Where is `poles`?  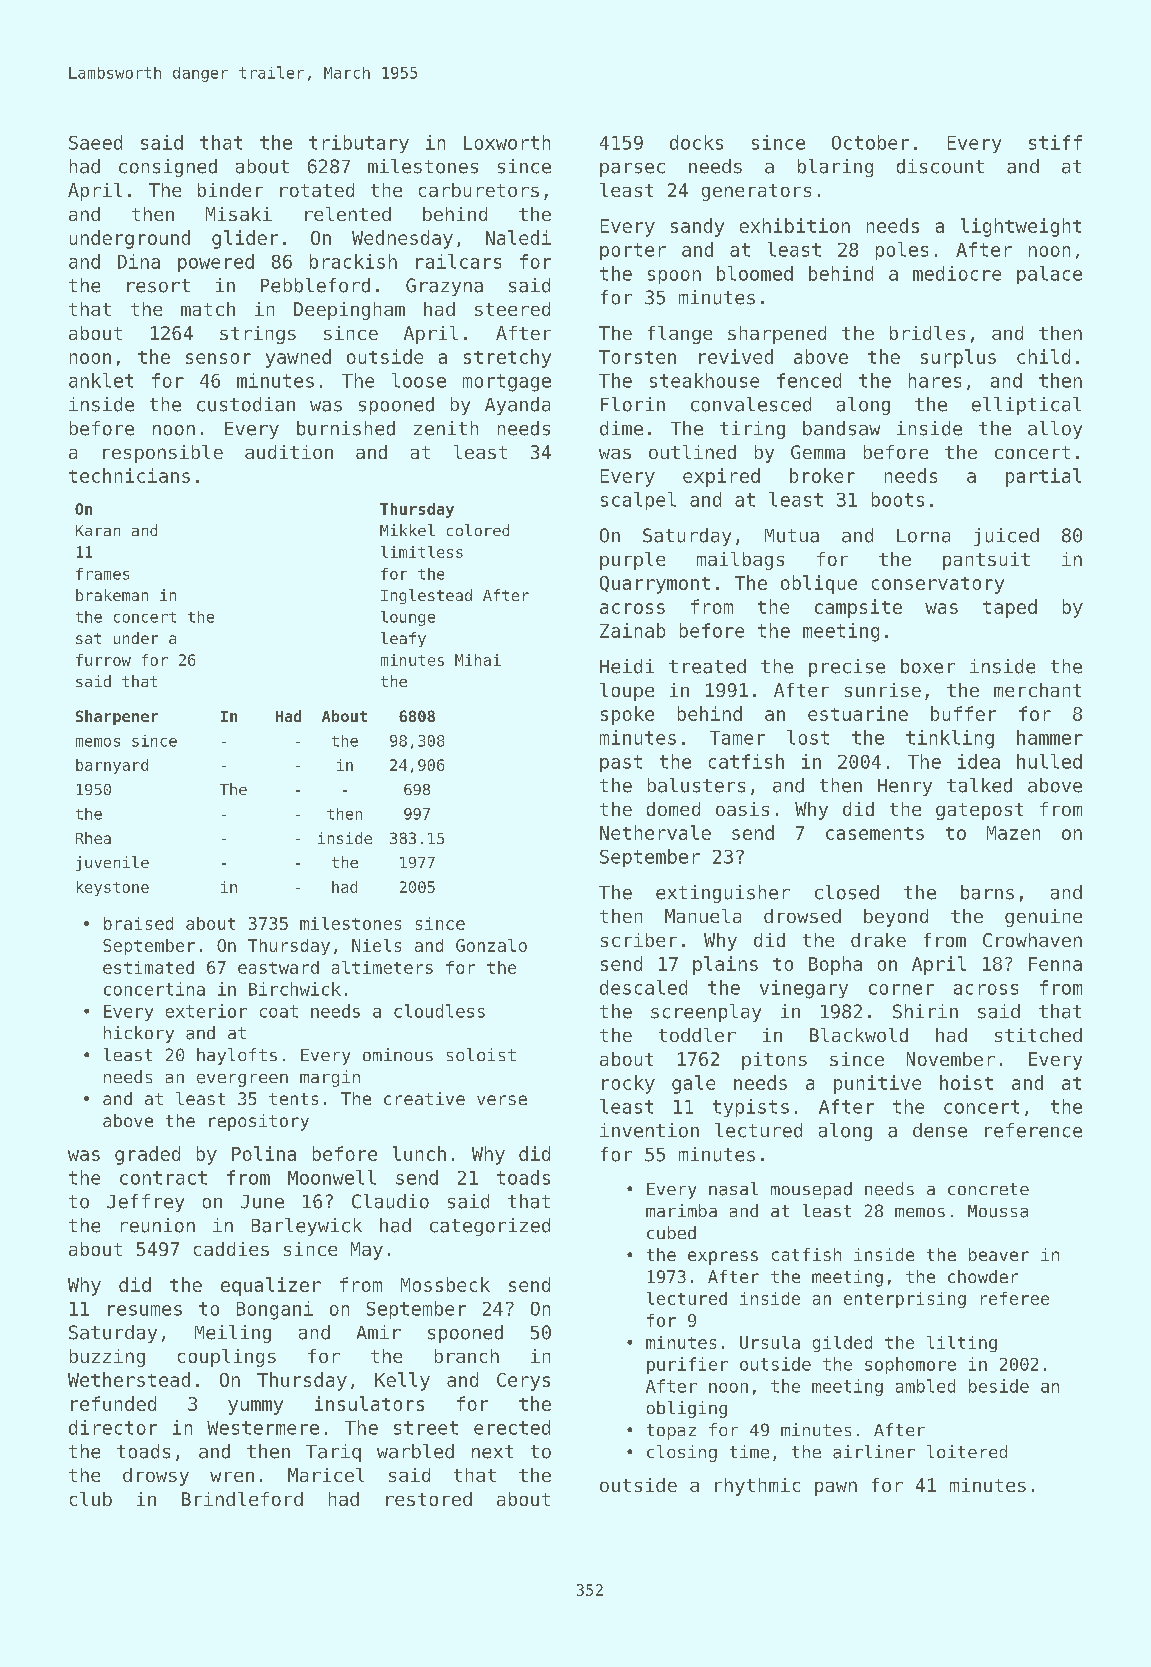 poles is located at coordinates (902, 251).
